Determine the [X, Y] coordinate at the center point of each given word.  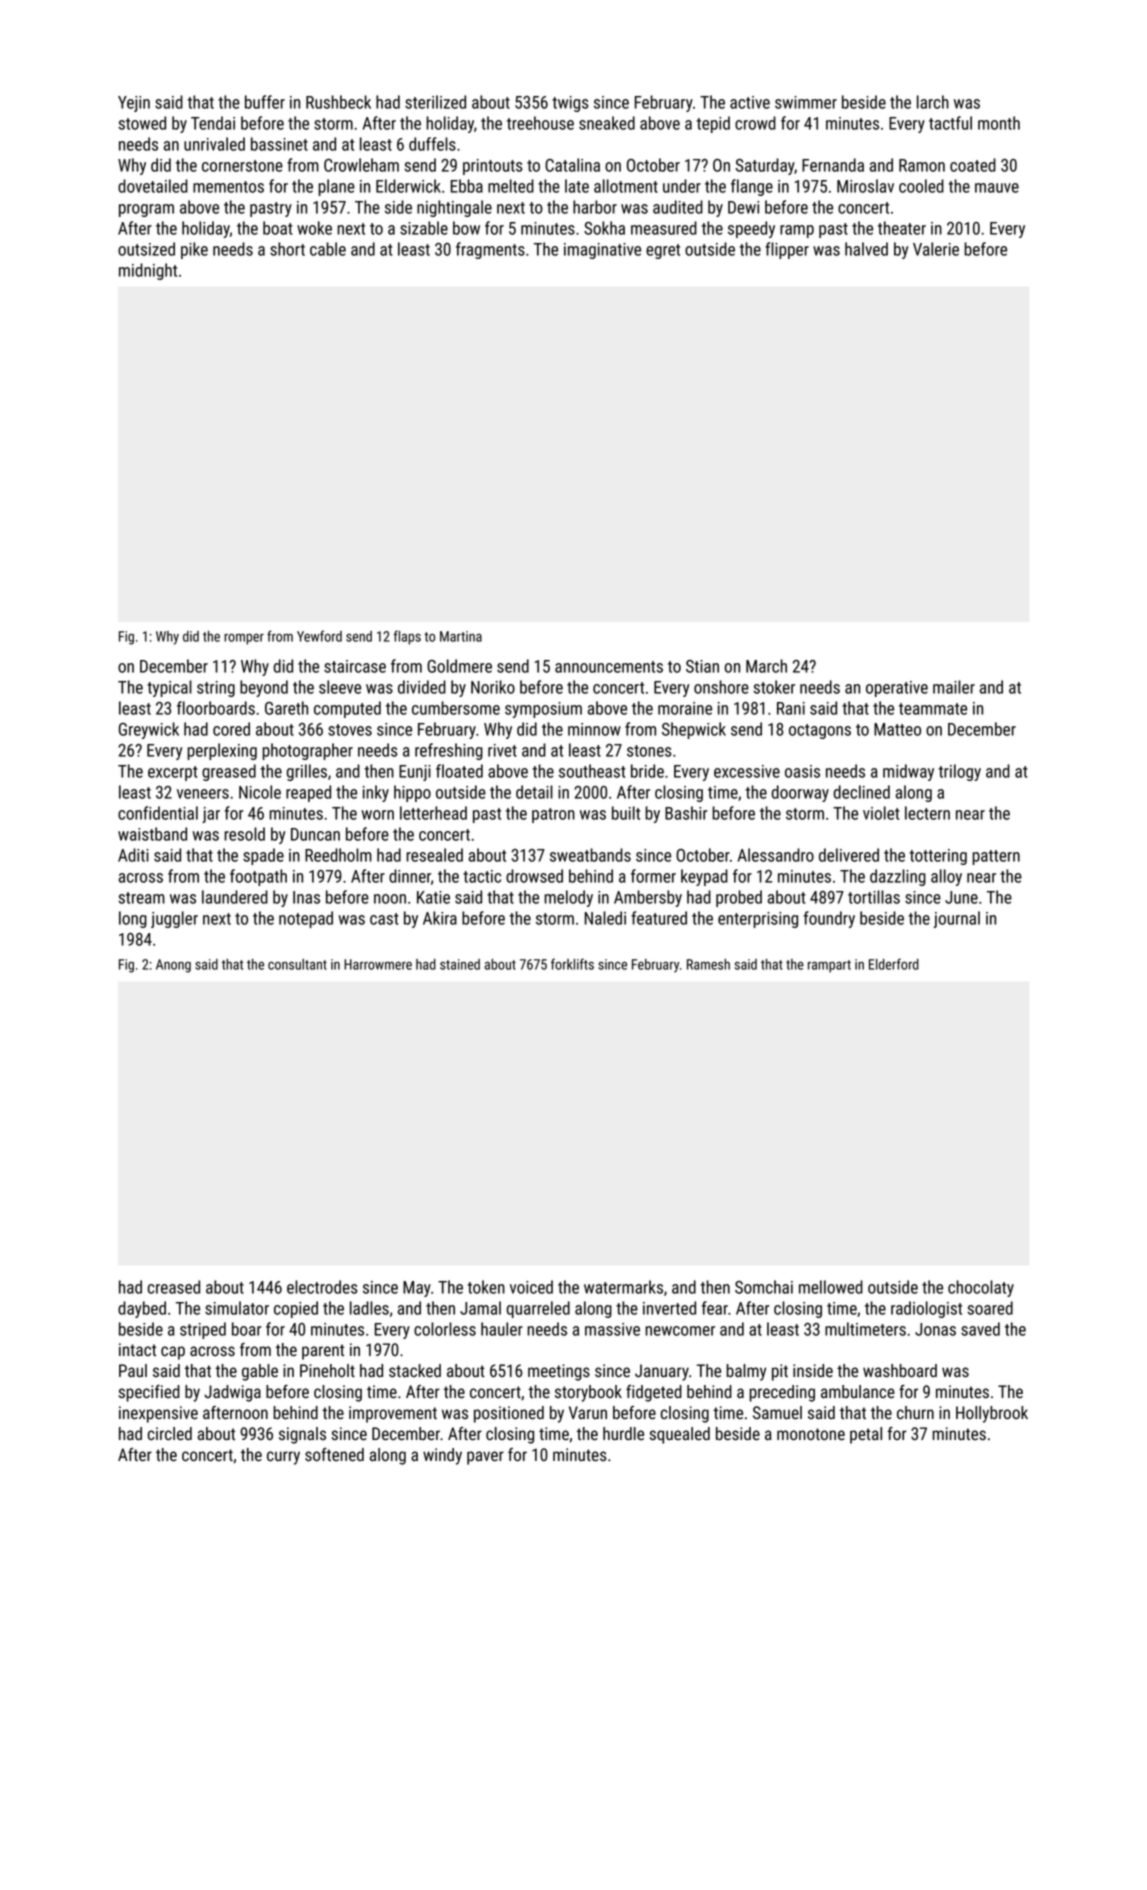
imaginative [602, 251]
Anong [173, 966]
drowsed [534, 876]
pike [194, 250]
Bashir [686, 813]
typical [169, 688]
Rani [791, 708]
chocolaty [981, 1288]
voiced [531, 1287]
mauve [997, 188]
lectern [927, 813]
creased [174, 1287]
